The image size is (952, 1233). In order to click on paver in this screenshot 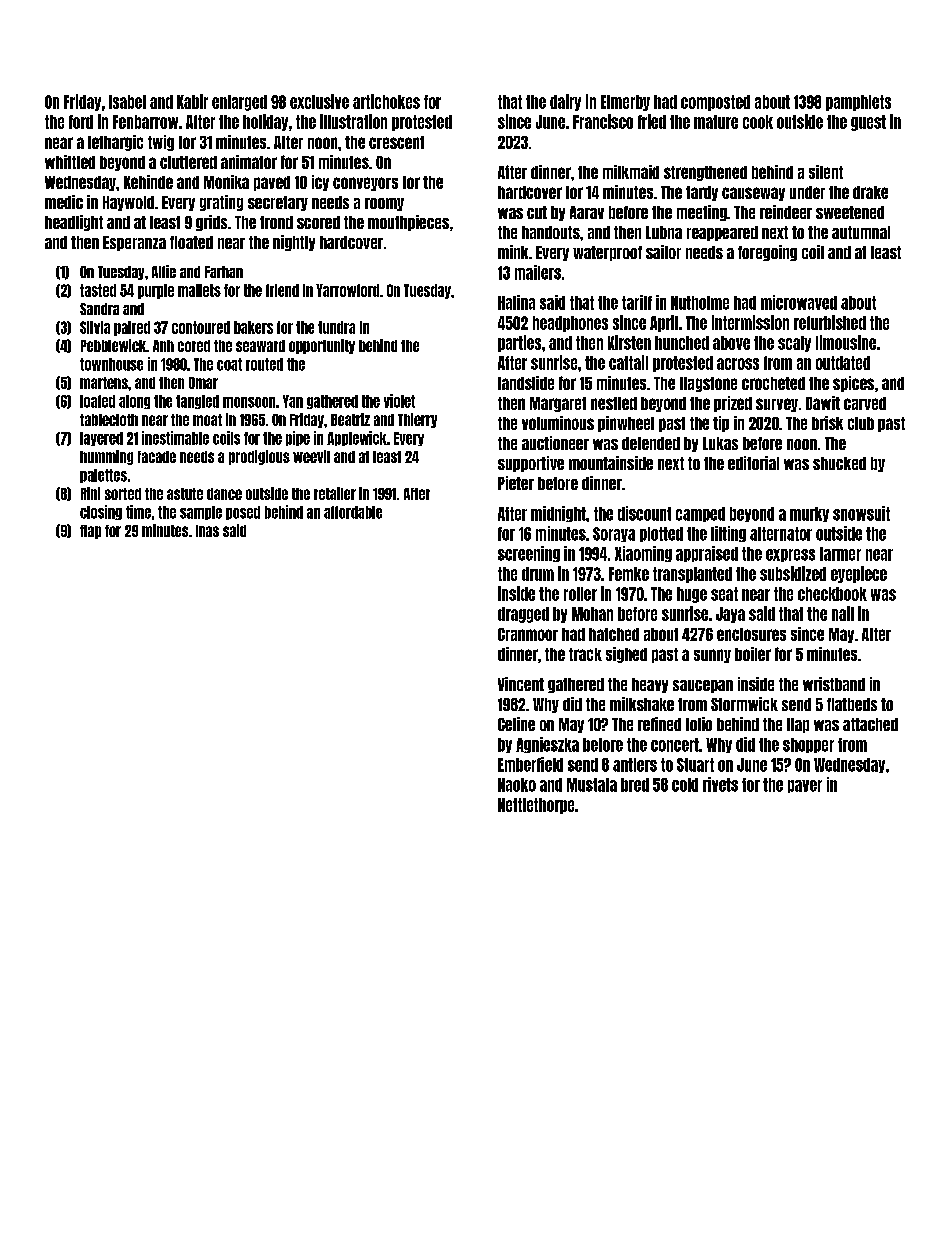, I will do `click(805, 786)`.
